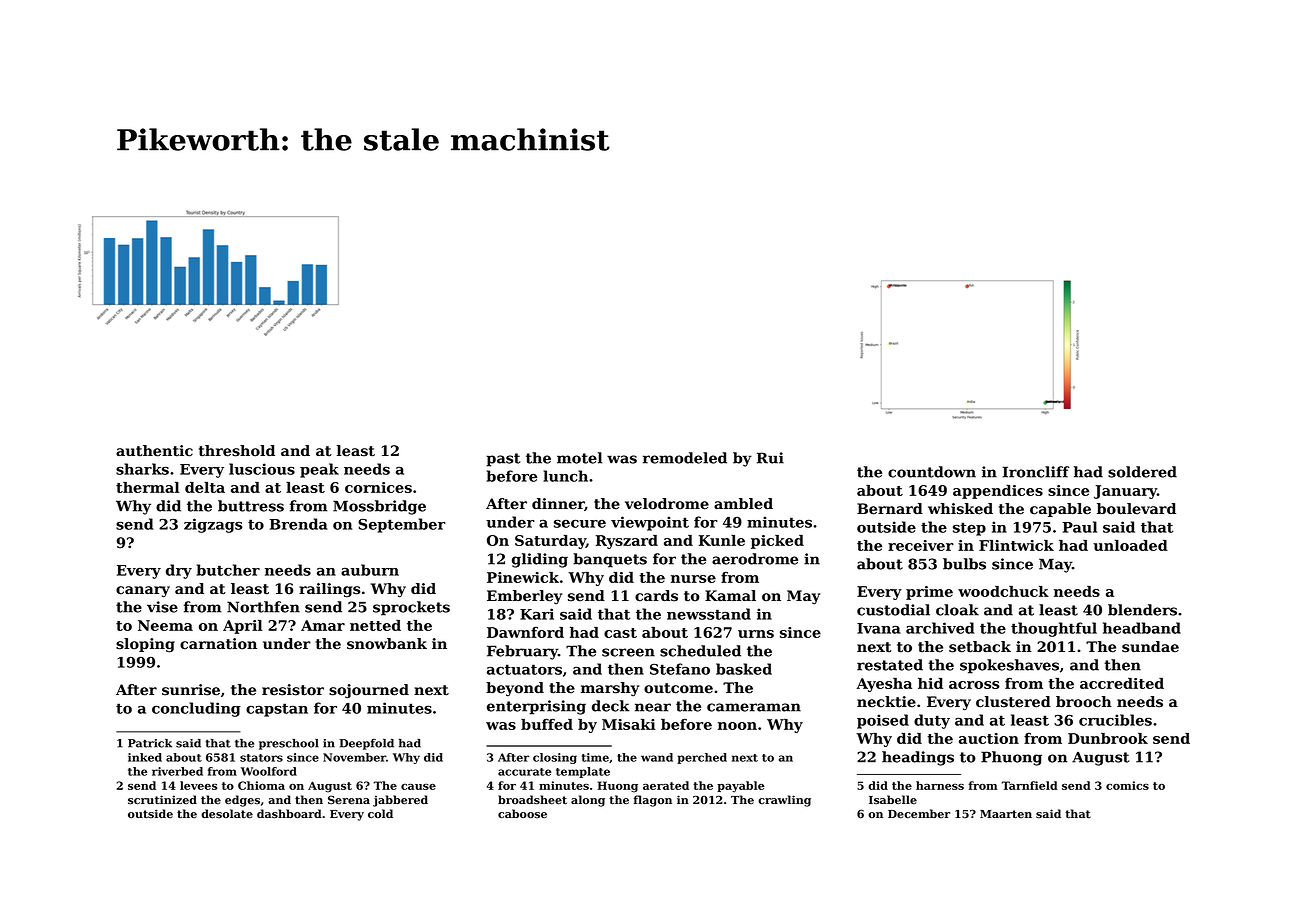 This screenshot has height=924, width=1308. Describe the element at coordinates (579, 458) in the screenshot. I see `motel` at that location.
